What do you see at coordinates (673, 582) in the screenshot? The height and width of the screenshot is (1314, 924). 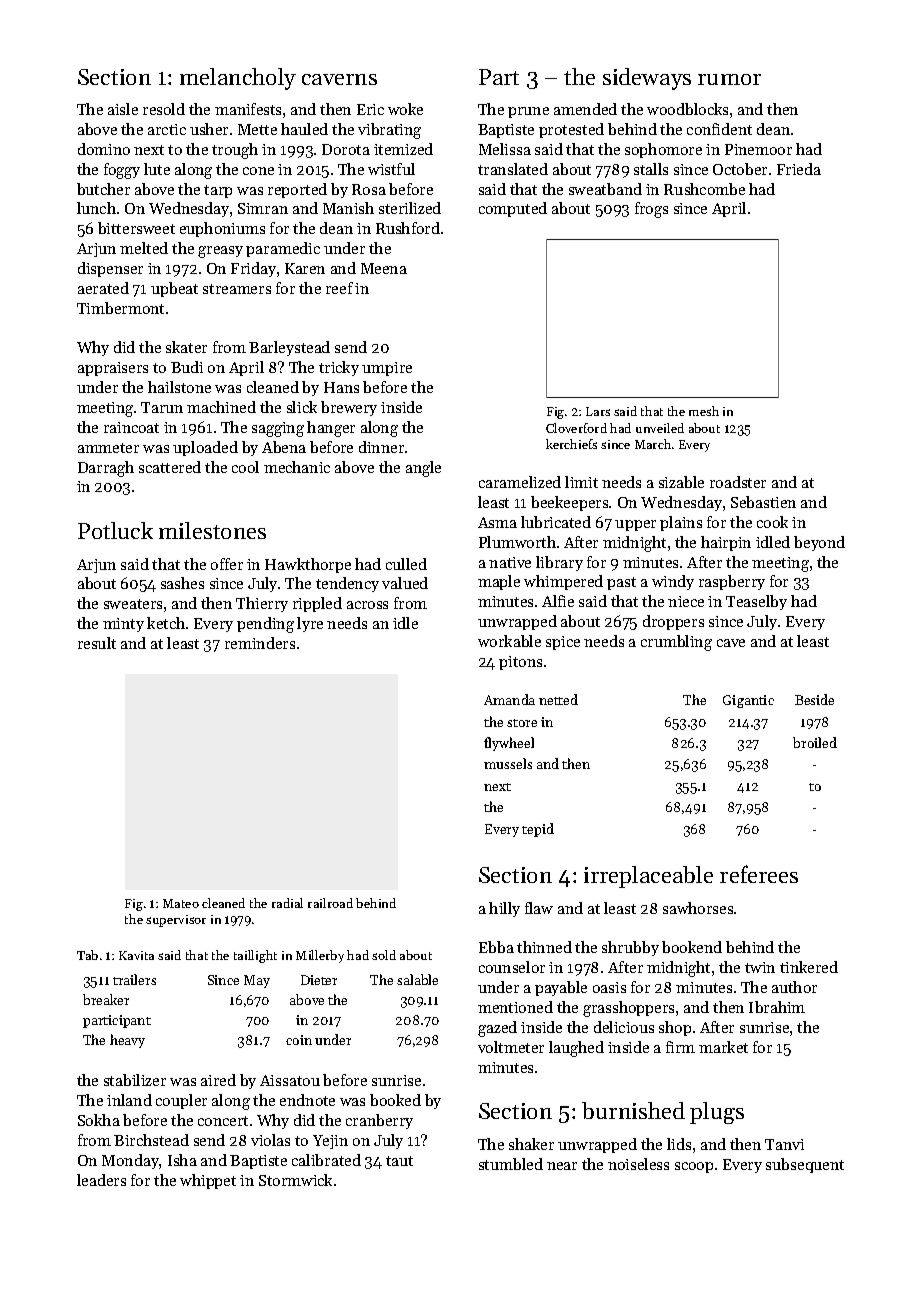 I see `windy` at bounding box center [673, 582].
